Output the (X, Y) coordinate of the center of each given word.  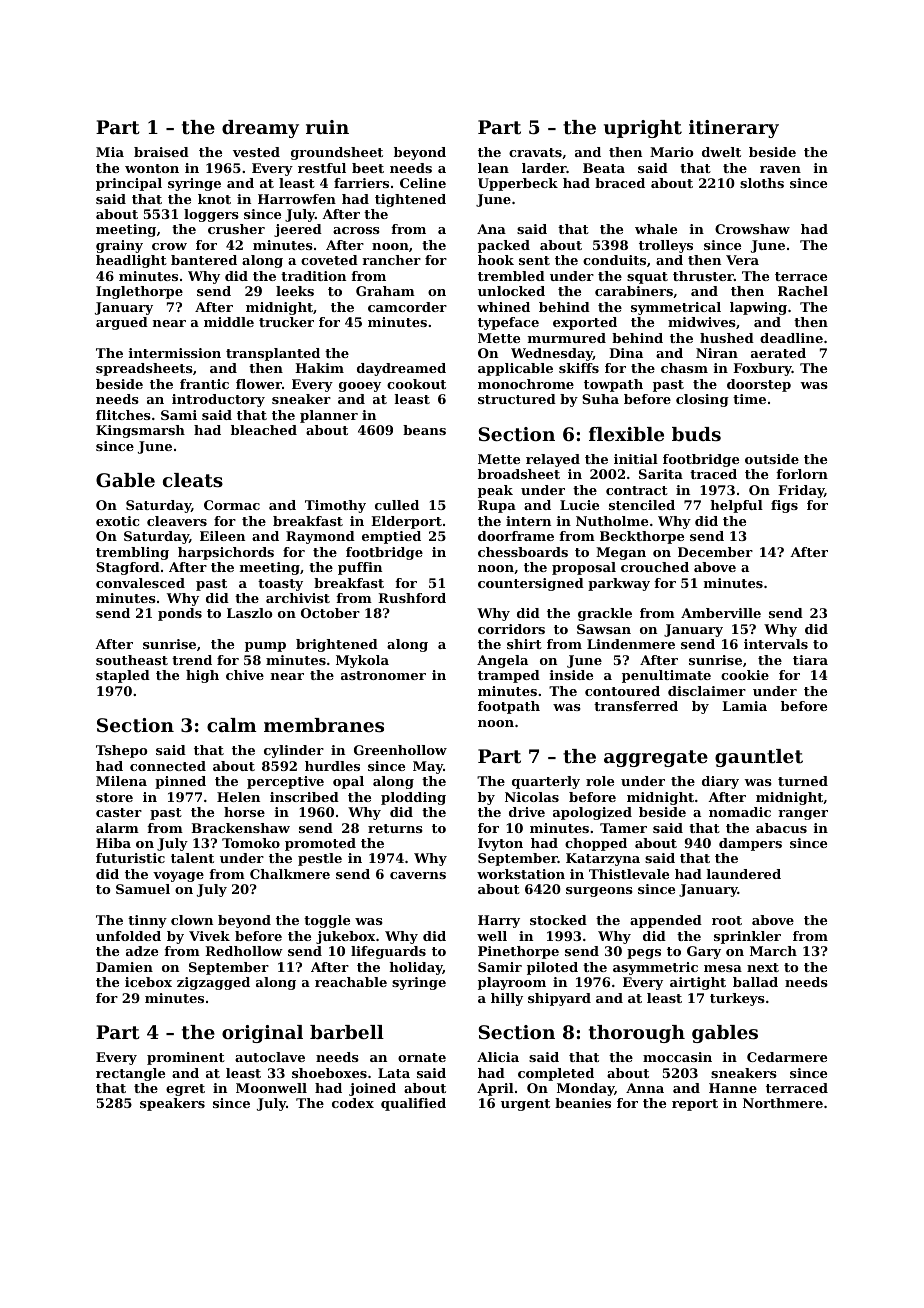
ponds (180, 614)
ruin (327, 127)
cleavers (177, 521)
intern (528, 521)
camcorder (407, 307)
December (715, 552)
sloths (762, 183)
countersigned (531, 584)
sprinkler (747, 937)
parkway (619, 584)
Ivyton (500, 844)
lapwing (758, 308)
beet (368, 168)
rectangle (130, 1074)
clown (192, 920)
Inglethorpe (139, 292)
